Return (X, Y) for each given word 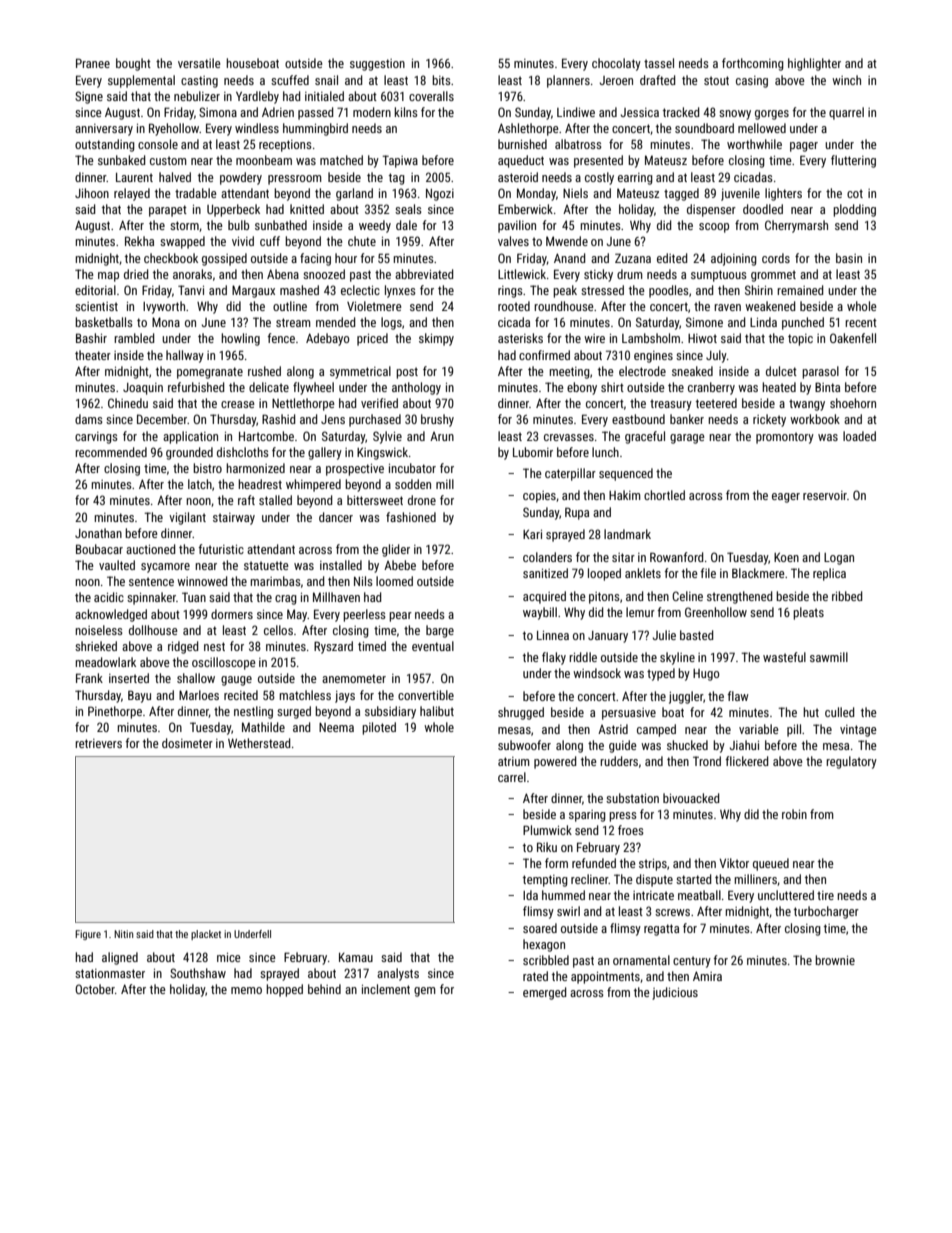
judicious (675, 993)
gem (425, 992)
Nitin (123, 934)
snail (326, 80)
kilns (406, 112)
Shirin (759, 290)
